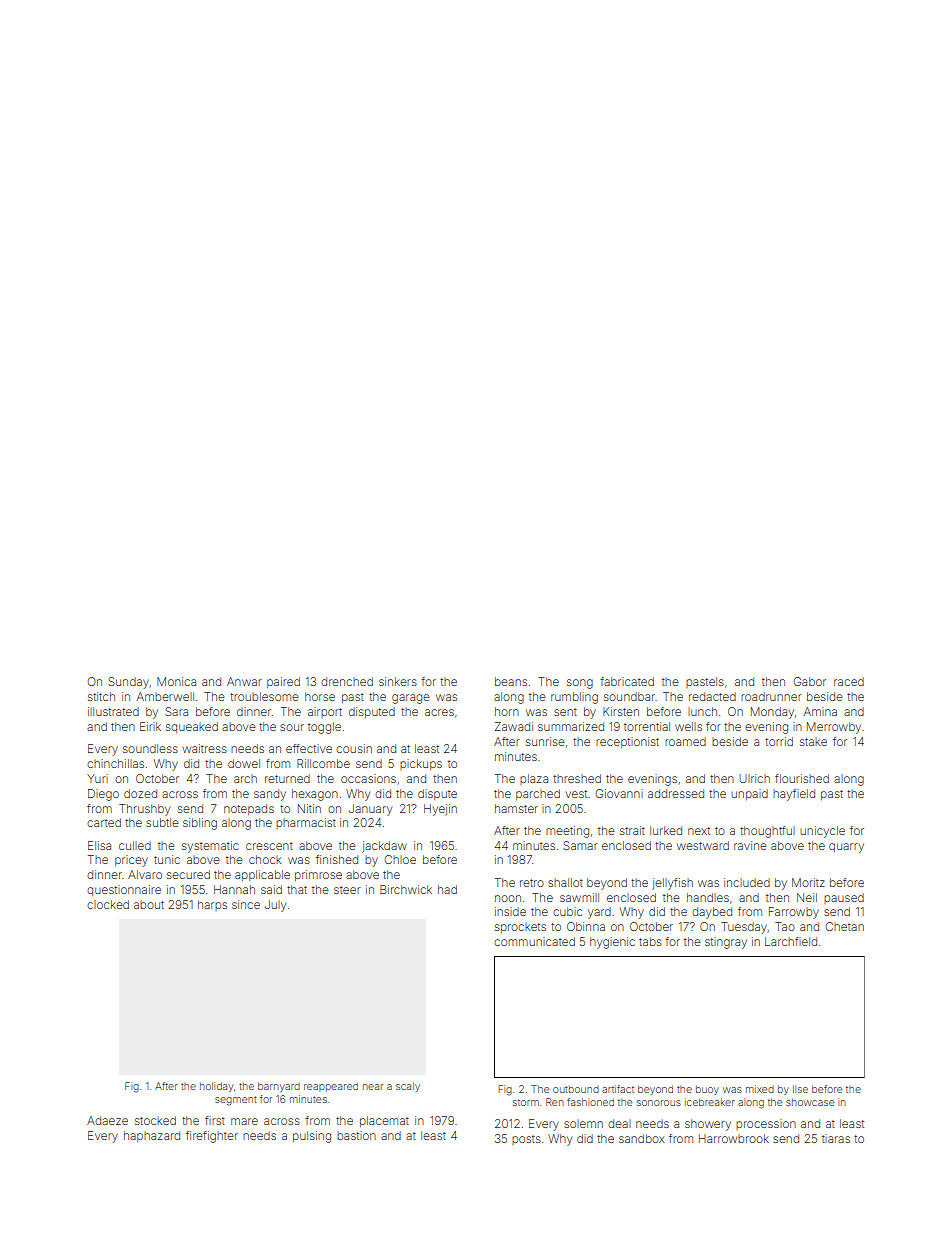  I want to click on tunic, so click(167, 859).
